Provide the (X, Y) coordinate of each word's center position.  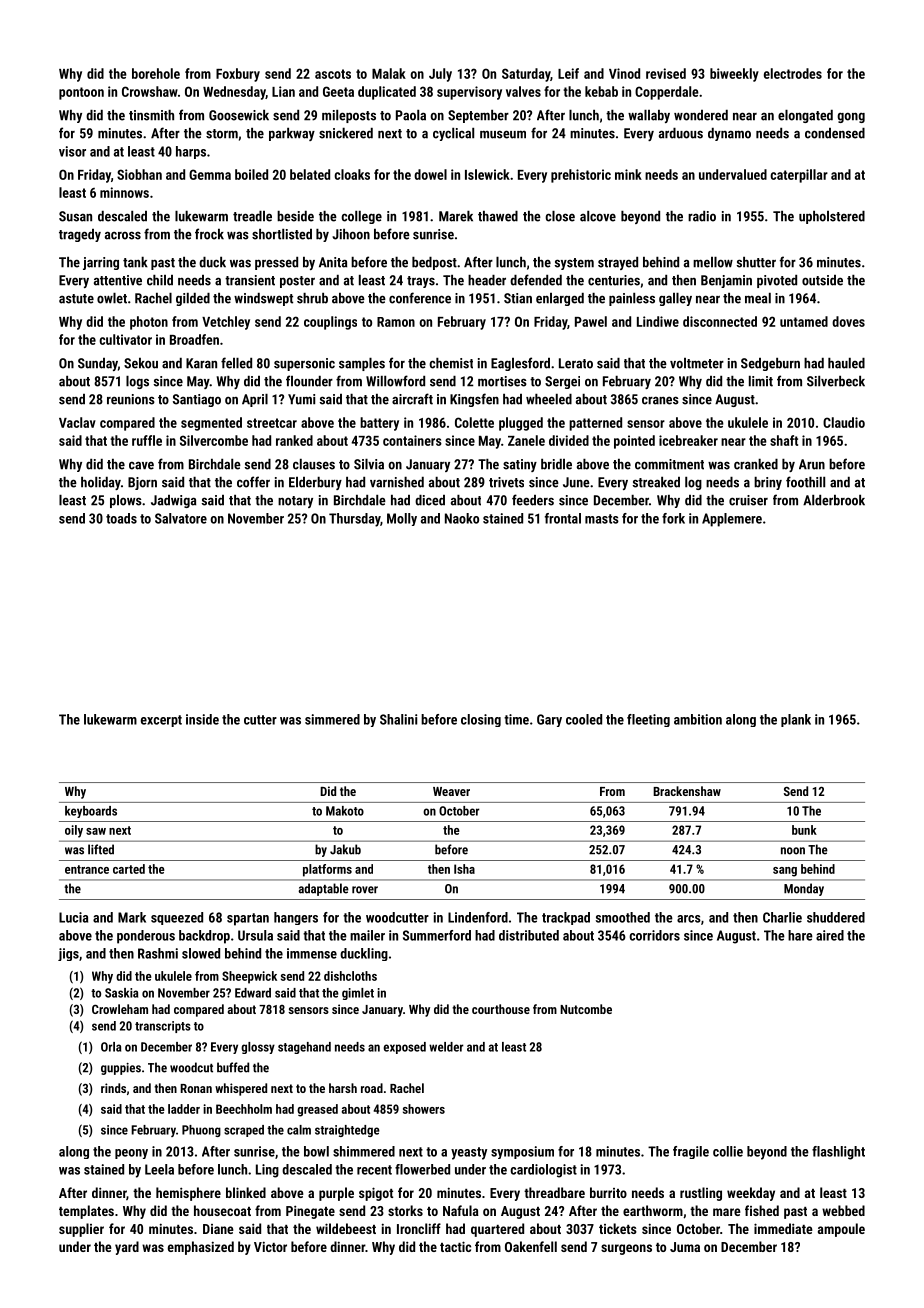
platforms (327, 870)
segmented (211, 424)
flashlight (838, 1153)
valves (523, 91)
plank (796, 720)
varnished (397, 482)
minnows (124, 192)
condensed (835, 133)
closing (481, 720)
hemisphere (188, 1194)
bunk (804, 830)
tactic (455, 1246)
